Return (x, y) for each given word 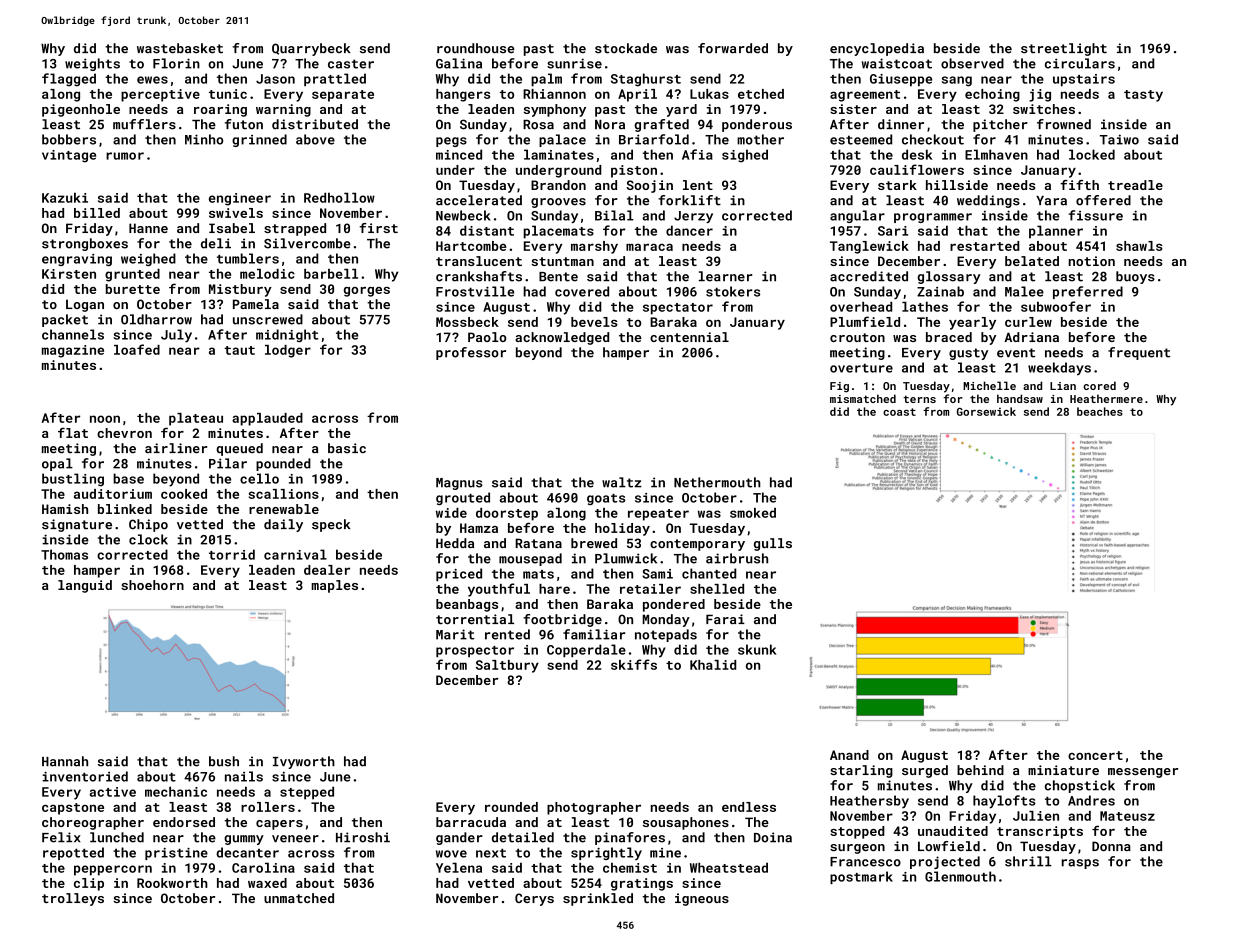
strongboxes (85, 244)
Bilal (614, 215)
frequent (1139, 353)
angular (857, 216)
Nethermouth (717, 482)
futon (244, 124)
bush (224, 761)
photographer (594, 808)
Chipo (148, 525)
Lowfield (949, 846)
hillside (957, 185)
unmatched (299, 898)
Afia (697, 154)
